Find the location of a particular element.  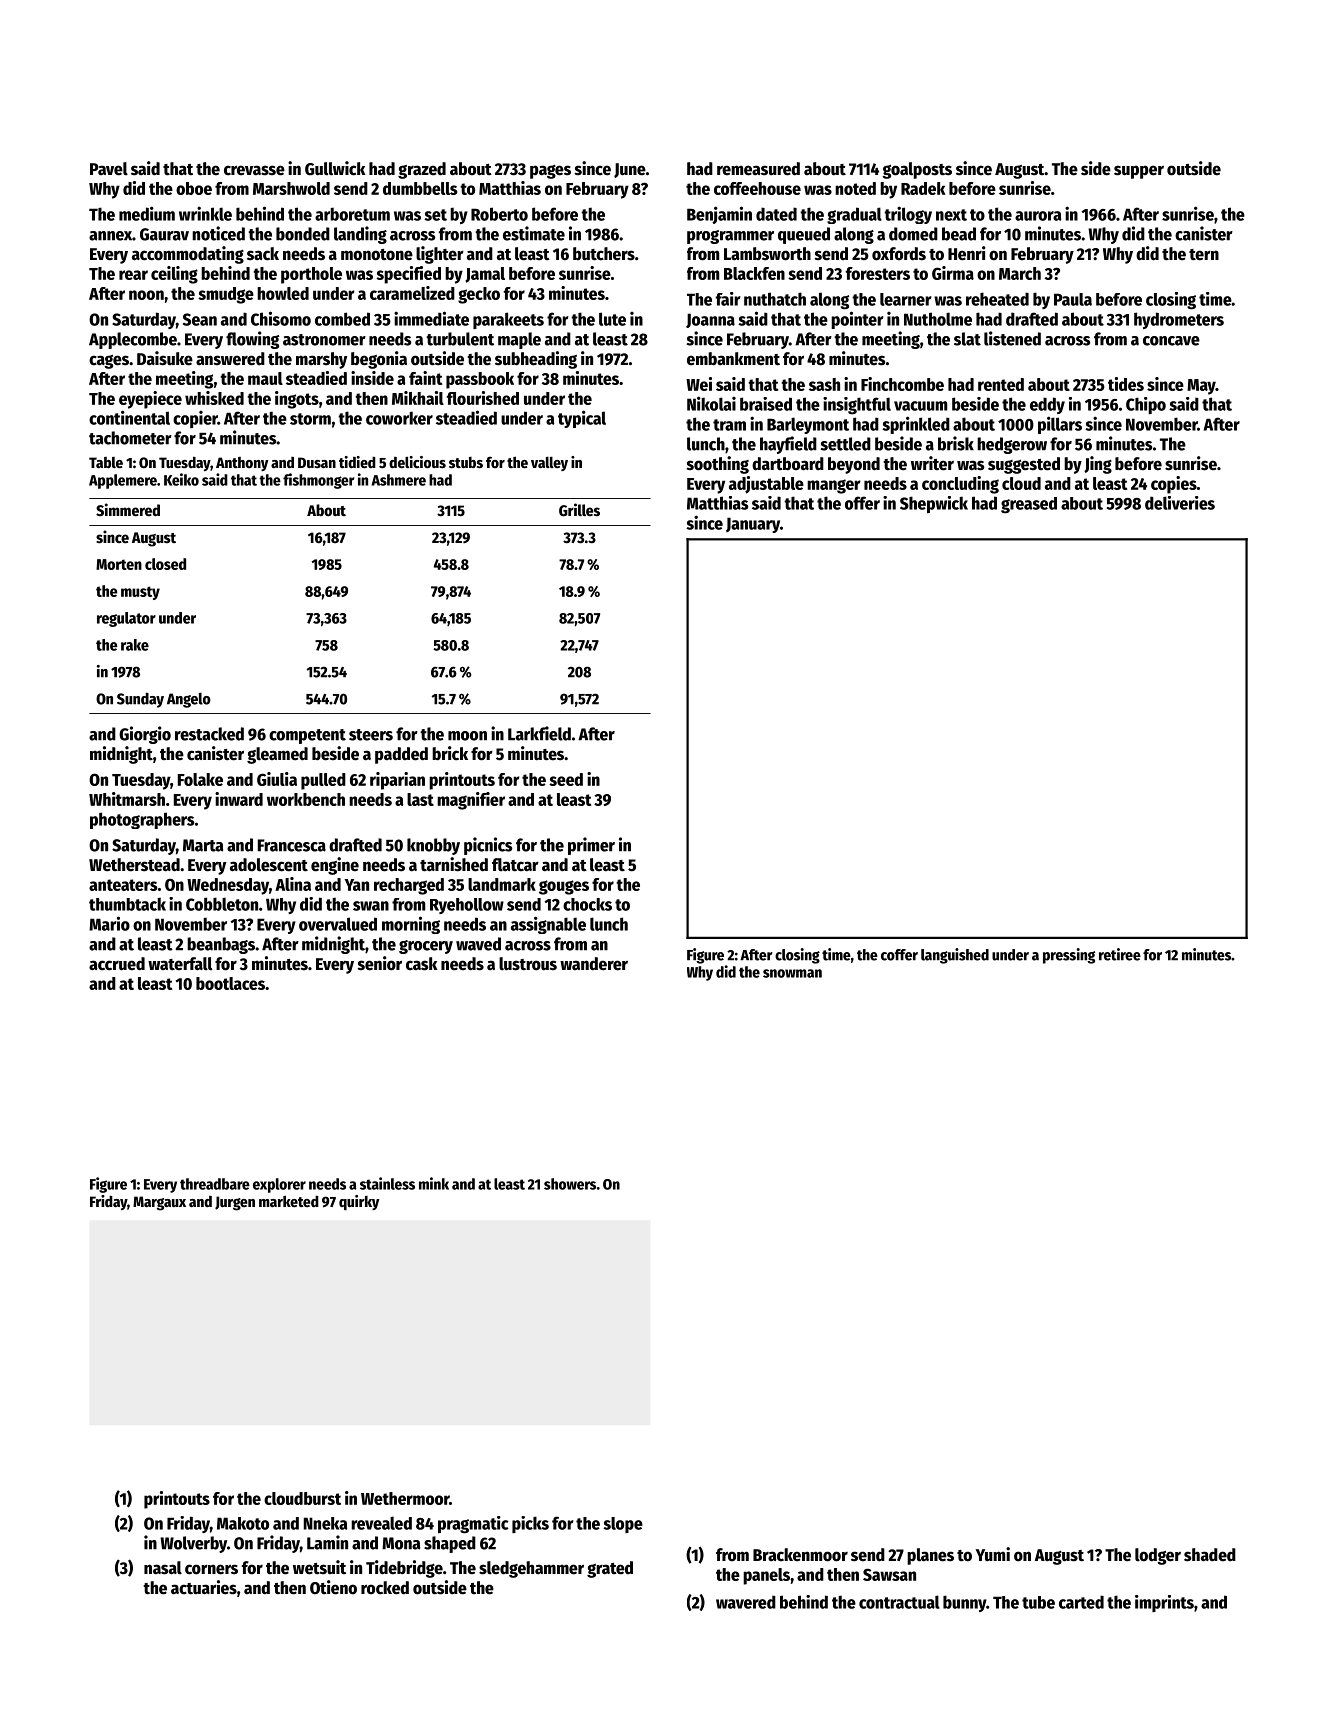

January is located at coordinates (753, 525).
